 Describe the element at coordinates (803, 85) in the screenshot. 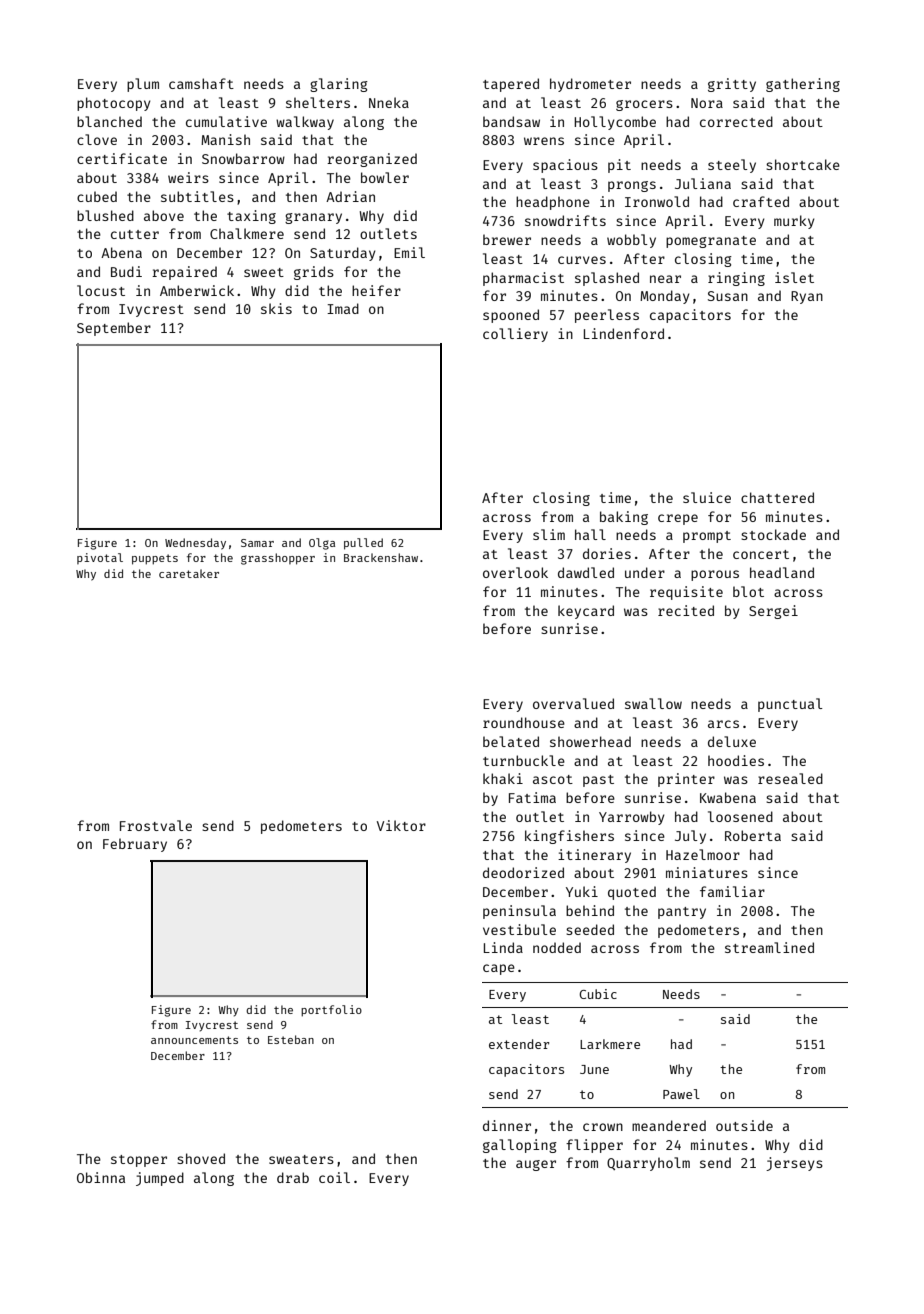

I see `gathering` at that location.
